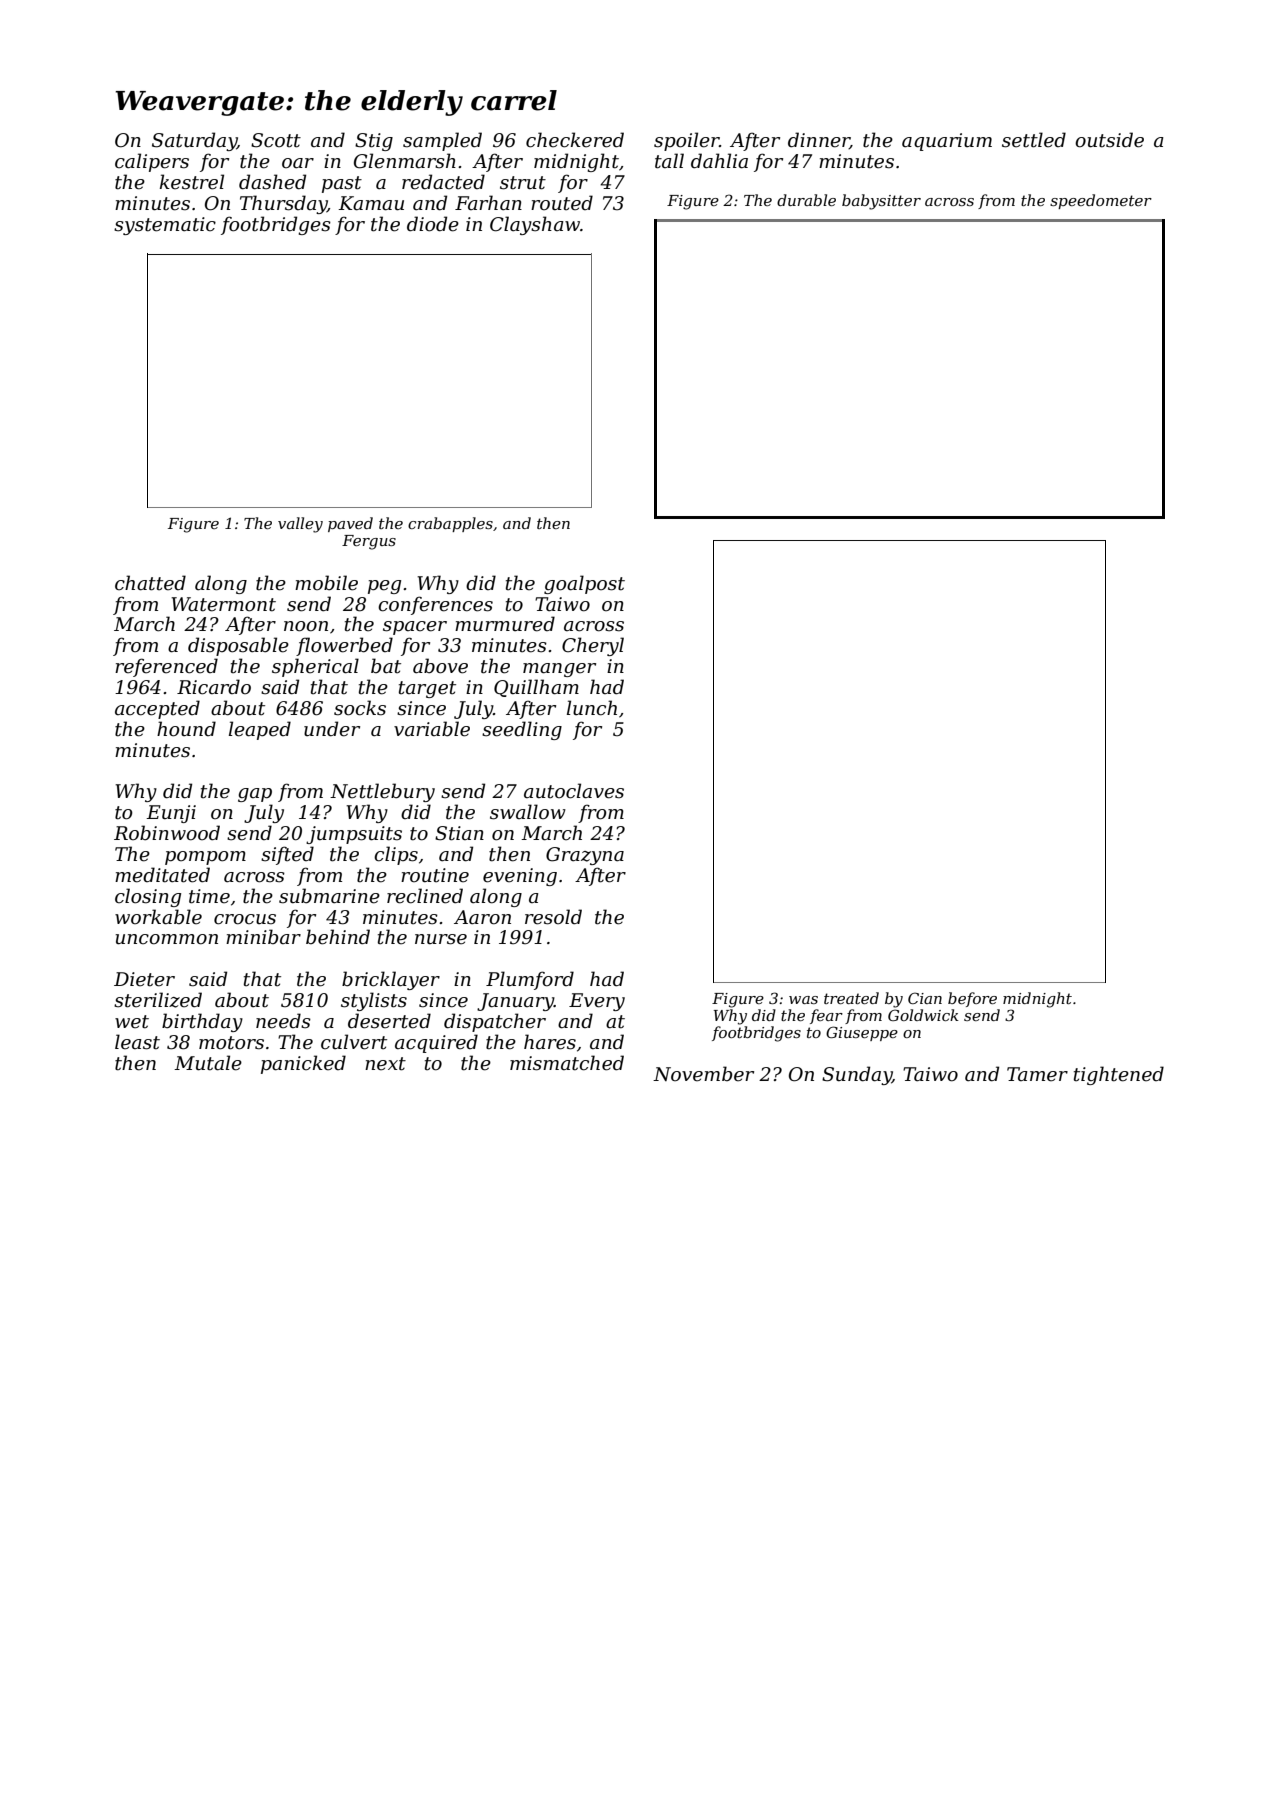 Image resolution: width=1279 pixels, height=1809 pixels. What do you see at coordinates (575, 140) in the image?
I see `checkered` at bounding box center [575, 140].
